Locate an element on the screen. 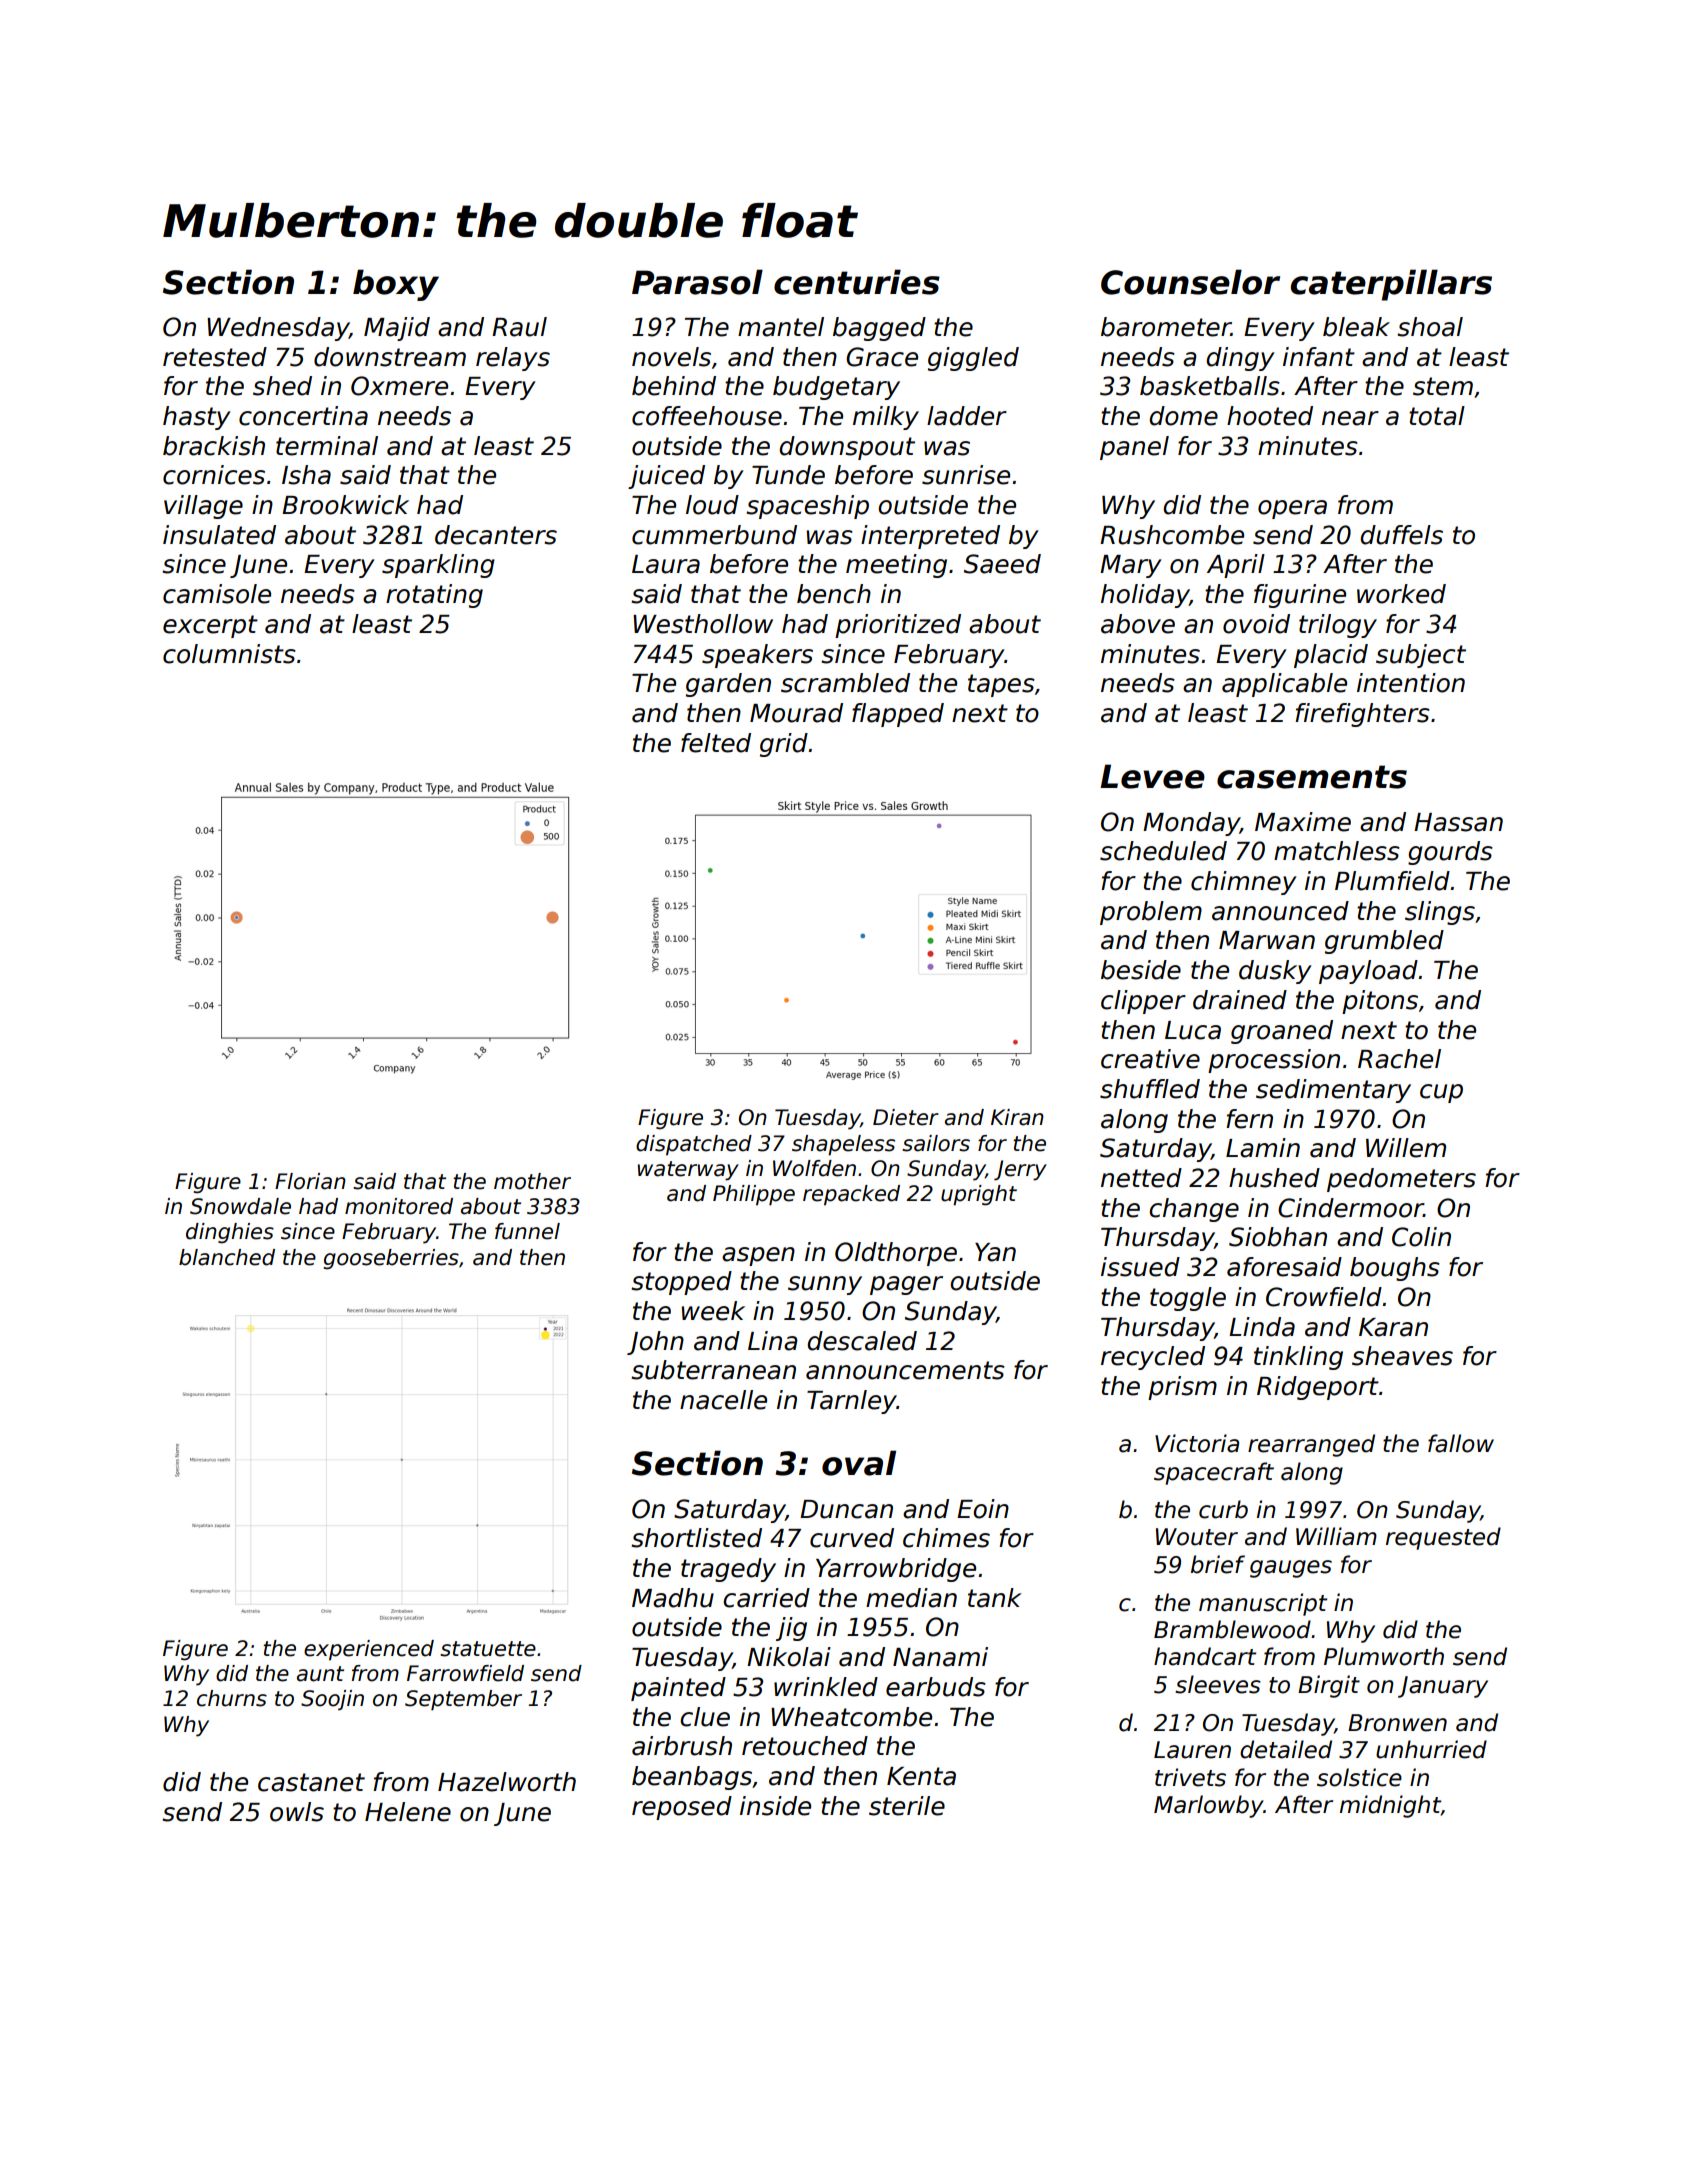  blanched is located at coordinates (227, 1257).
